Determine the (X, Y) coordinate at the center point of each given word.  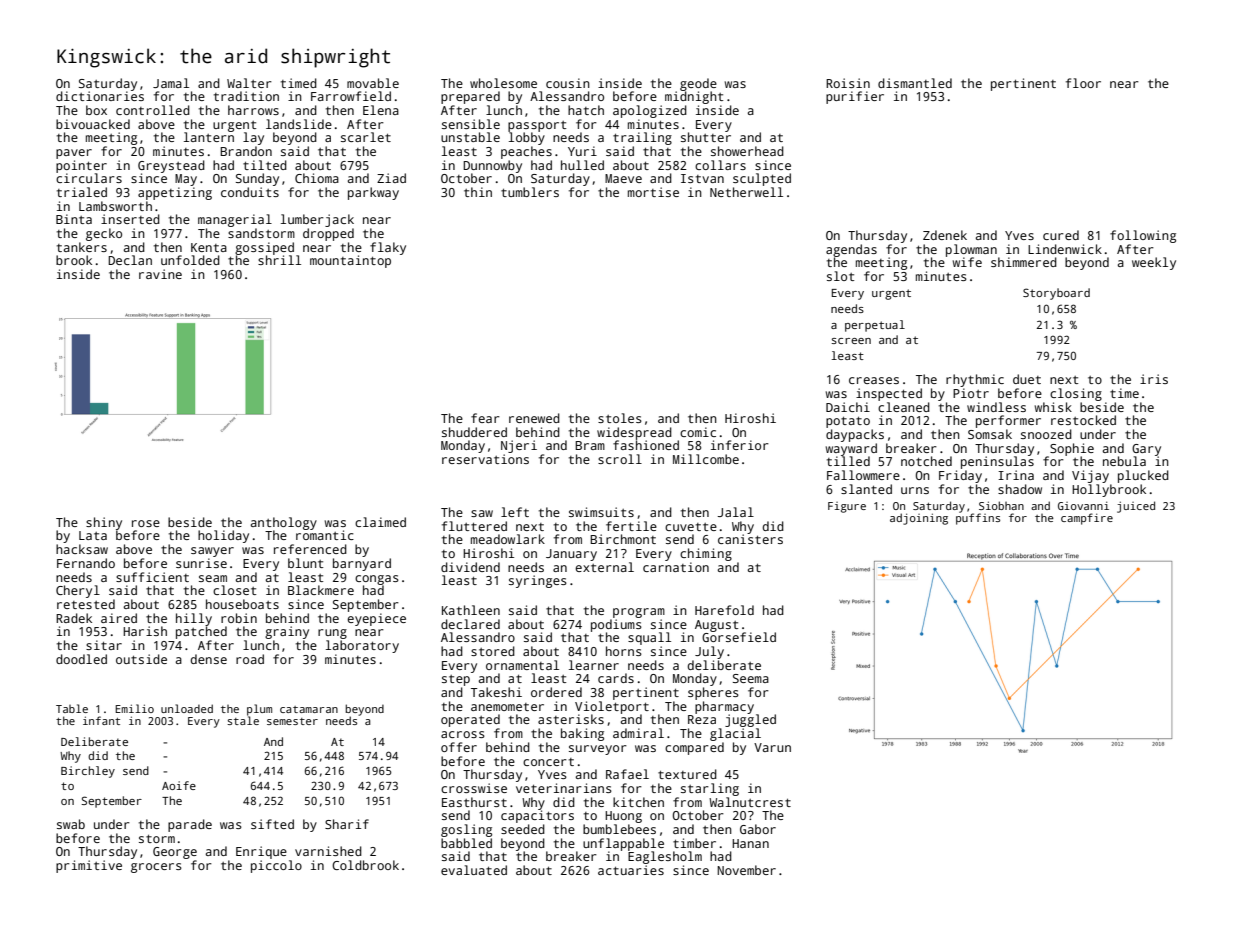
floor (1083, 83)
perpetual (875, 326)
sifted (272, 824)
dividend (470, 567)
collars (720, 165)
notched (926, 461)
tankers (82, 247)
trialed (82, 192)
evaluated (474, 870)
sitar (104, 645)
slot (840, 276)
